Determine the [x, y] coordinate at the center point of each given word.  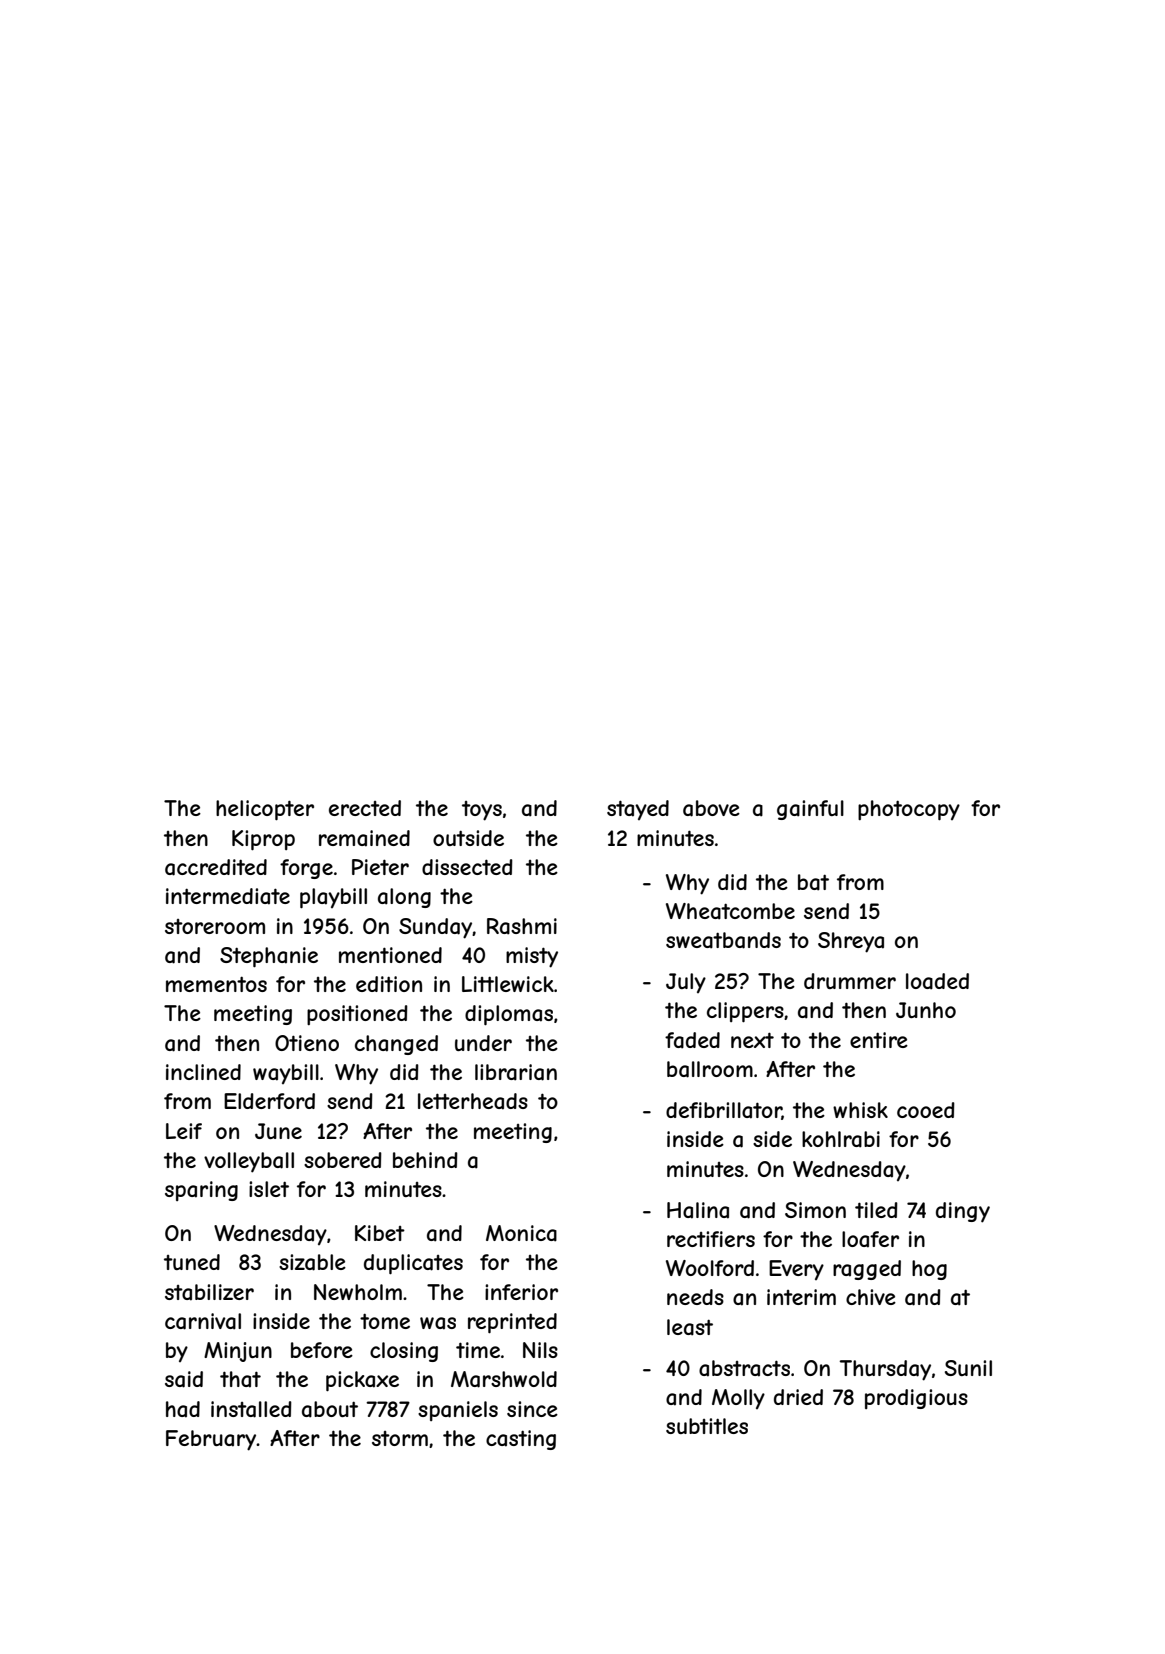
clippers [745, 1012]
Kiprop [263, 840]
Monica [521, 1233]
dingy [963, 1212]
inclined [203, 1072]
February [211, 1440]
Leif [184, 1131]
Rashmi [522, 926]
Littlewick [508, 984]
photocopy [909, 810]
